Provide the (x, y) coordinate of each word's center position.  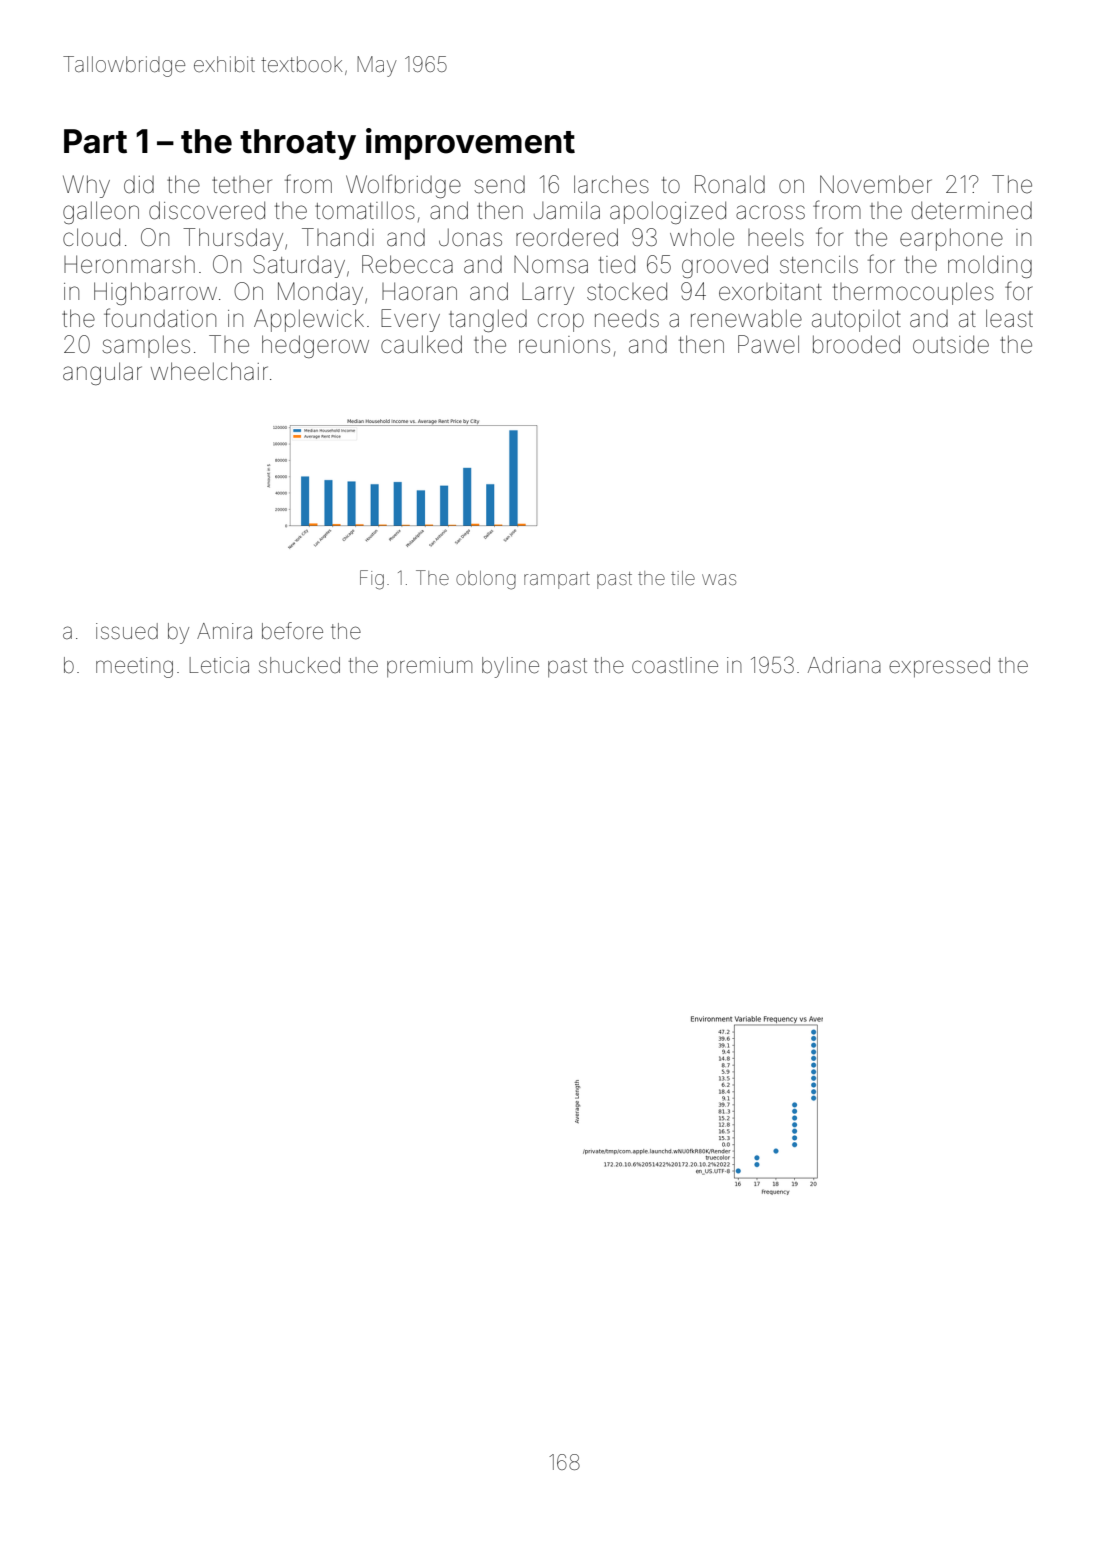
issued (127, 631)
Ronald (730, 184)
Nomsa (551, 264)
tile (683, 578)
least (1009, 318)
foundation (160, 318)
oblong (486, 580)
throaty (298, 144)
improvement (470, 144)
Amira (224, 631)
